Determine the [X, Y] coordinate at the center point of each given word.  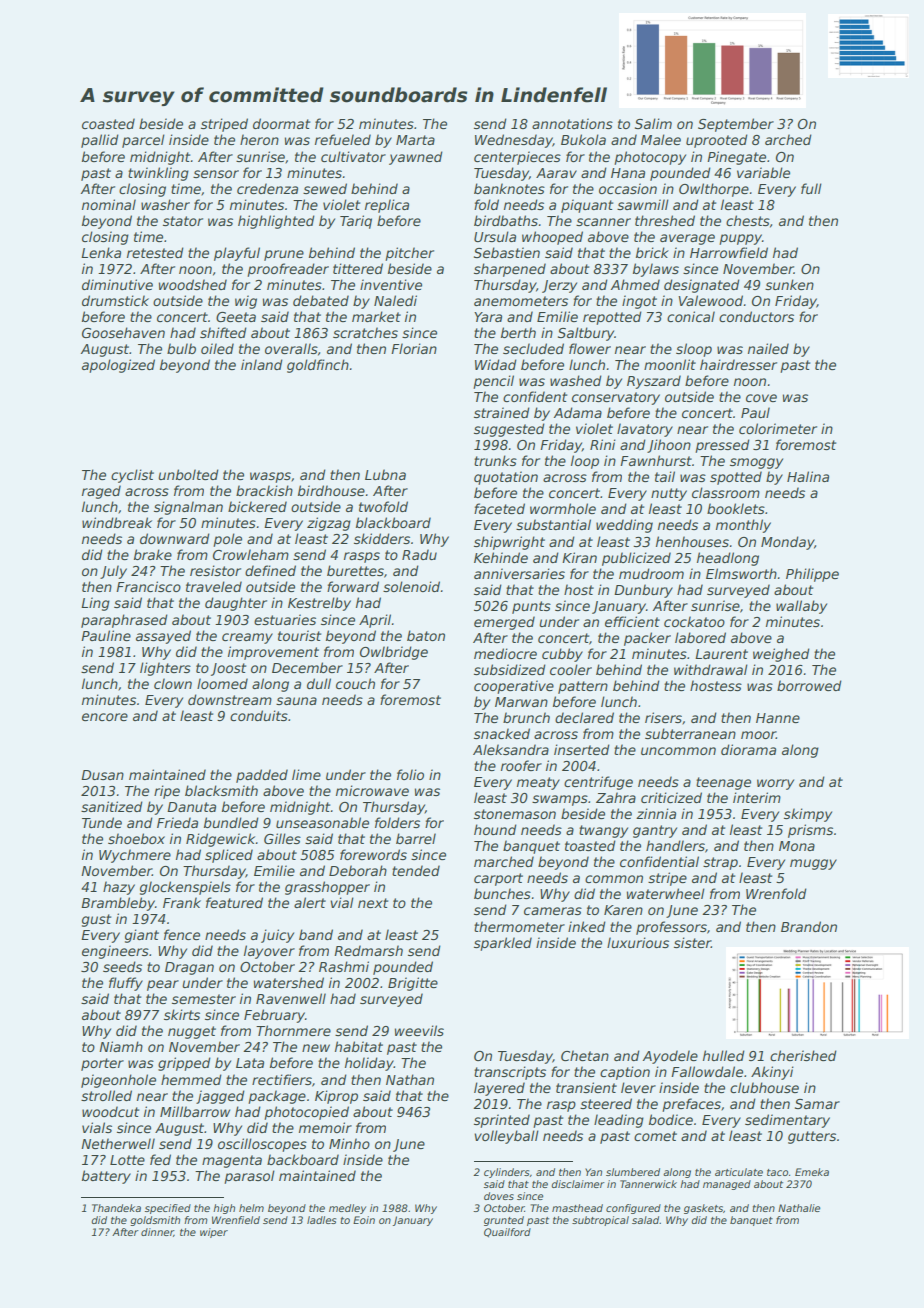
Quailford [507, 1232]
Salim [653, 123]
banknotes [509, 188]
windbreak [117, 522]
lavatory [645, 430]
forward [353, 586]
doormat [281, 123]
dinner [157, 1232]
